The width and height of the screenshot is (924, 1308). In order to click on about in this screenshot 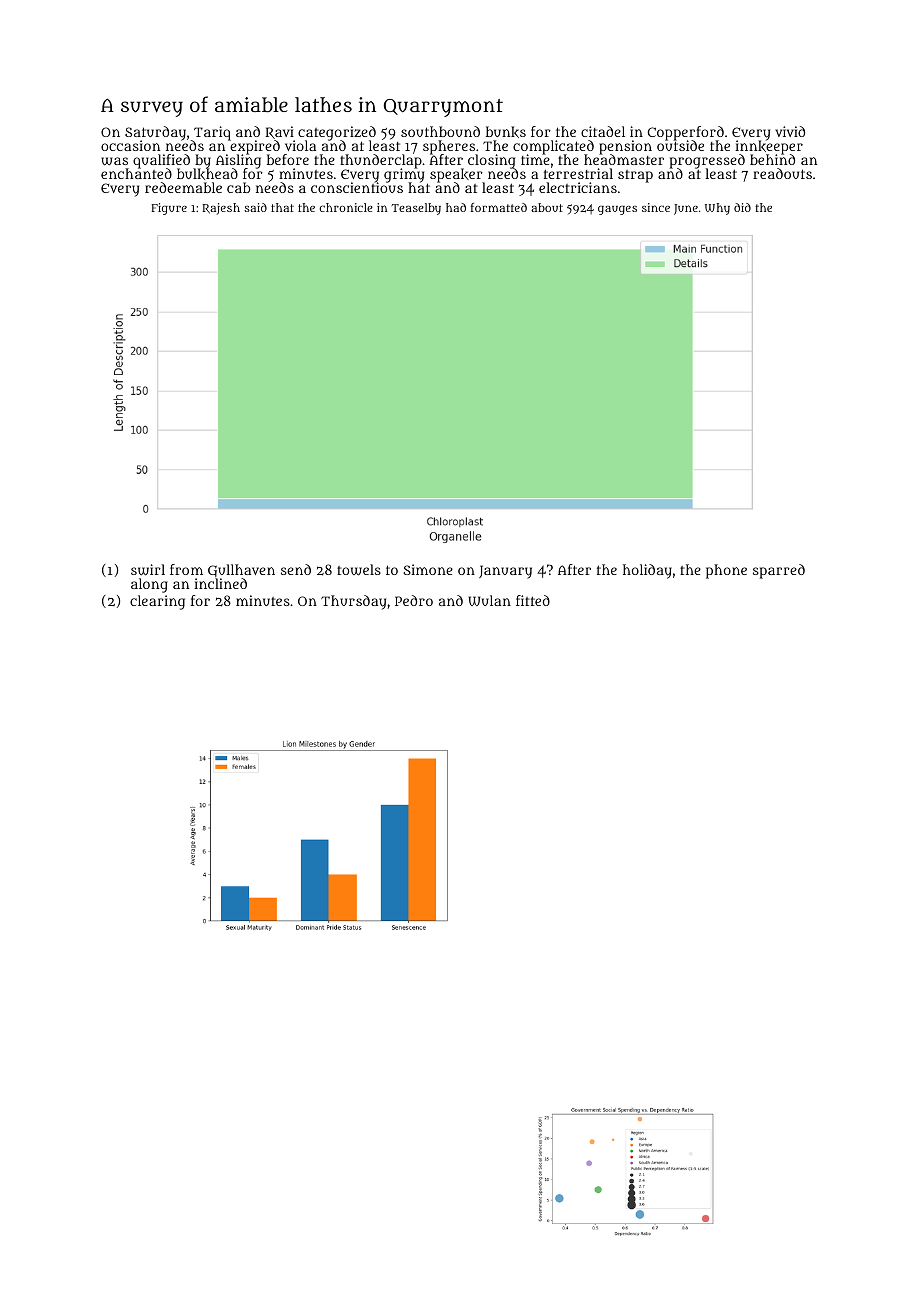, I will do `click(547, 207)`.
